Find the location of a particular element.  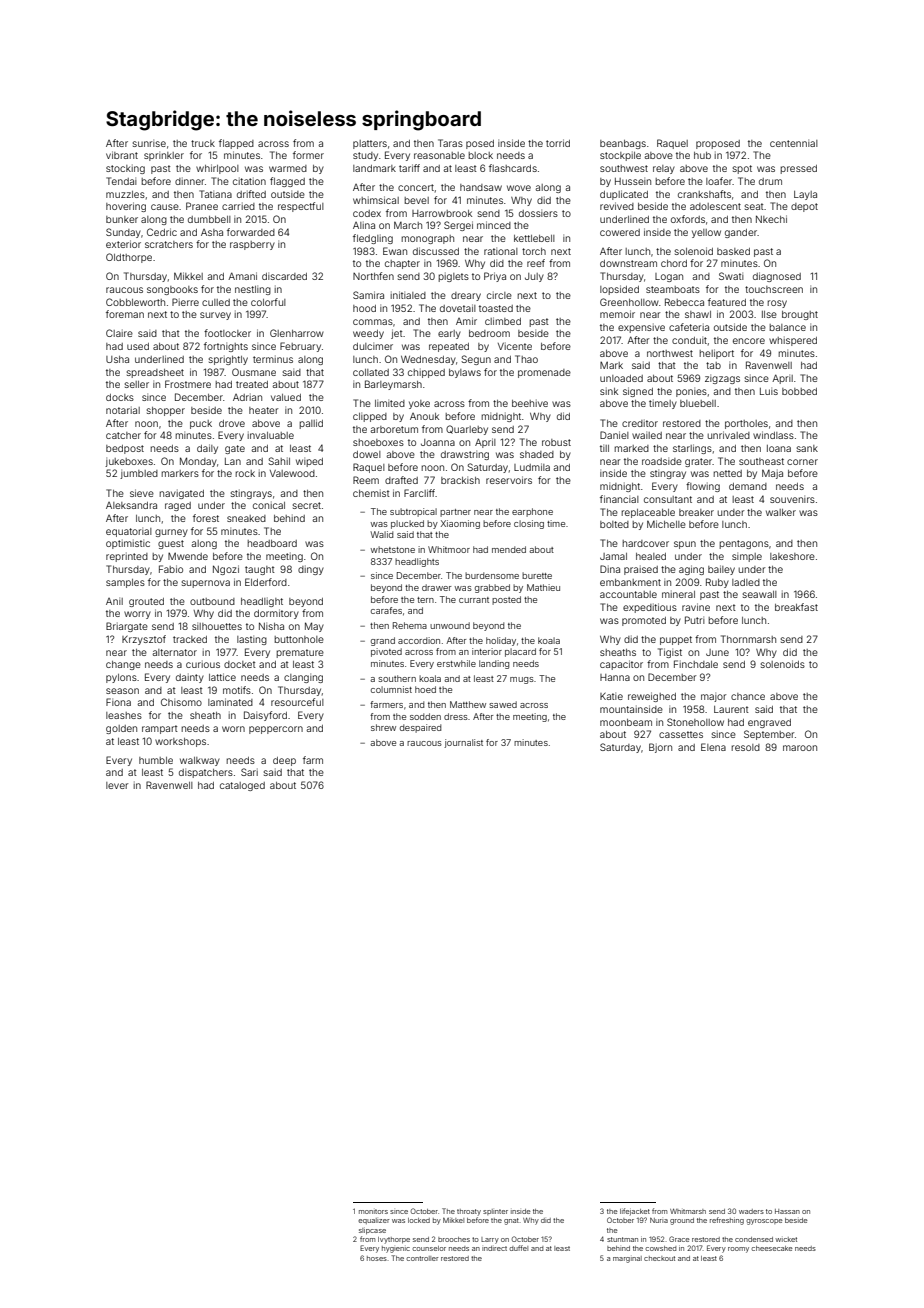

sunrise is located at coordinates (149, 144).
